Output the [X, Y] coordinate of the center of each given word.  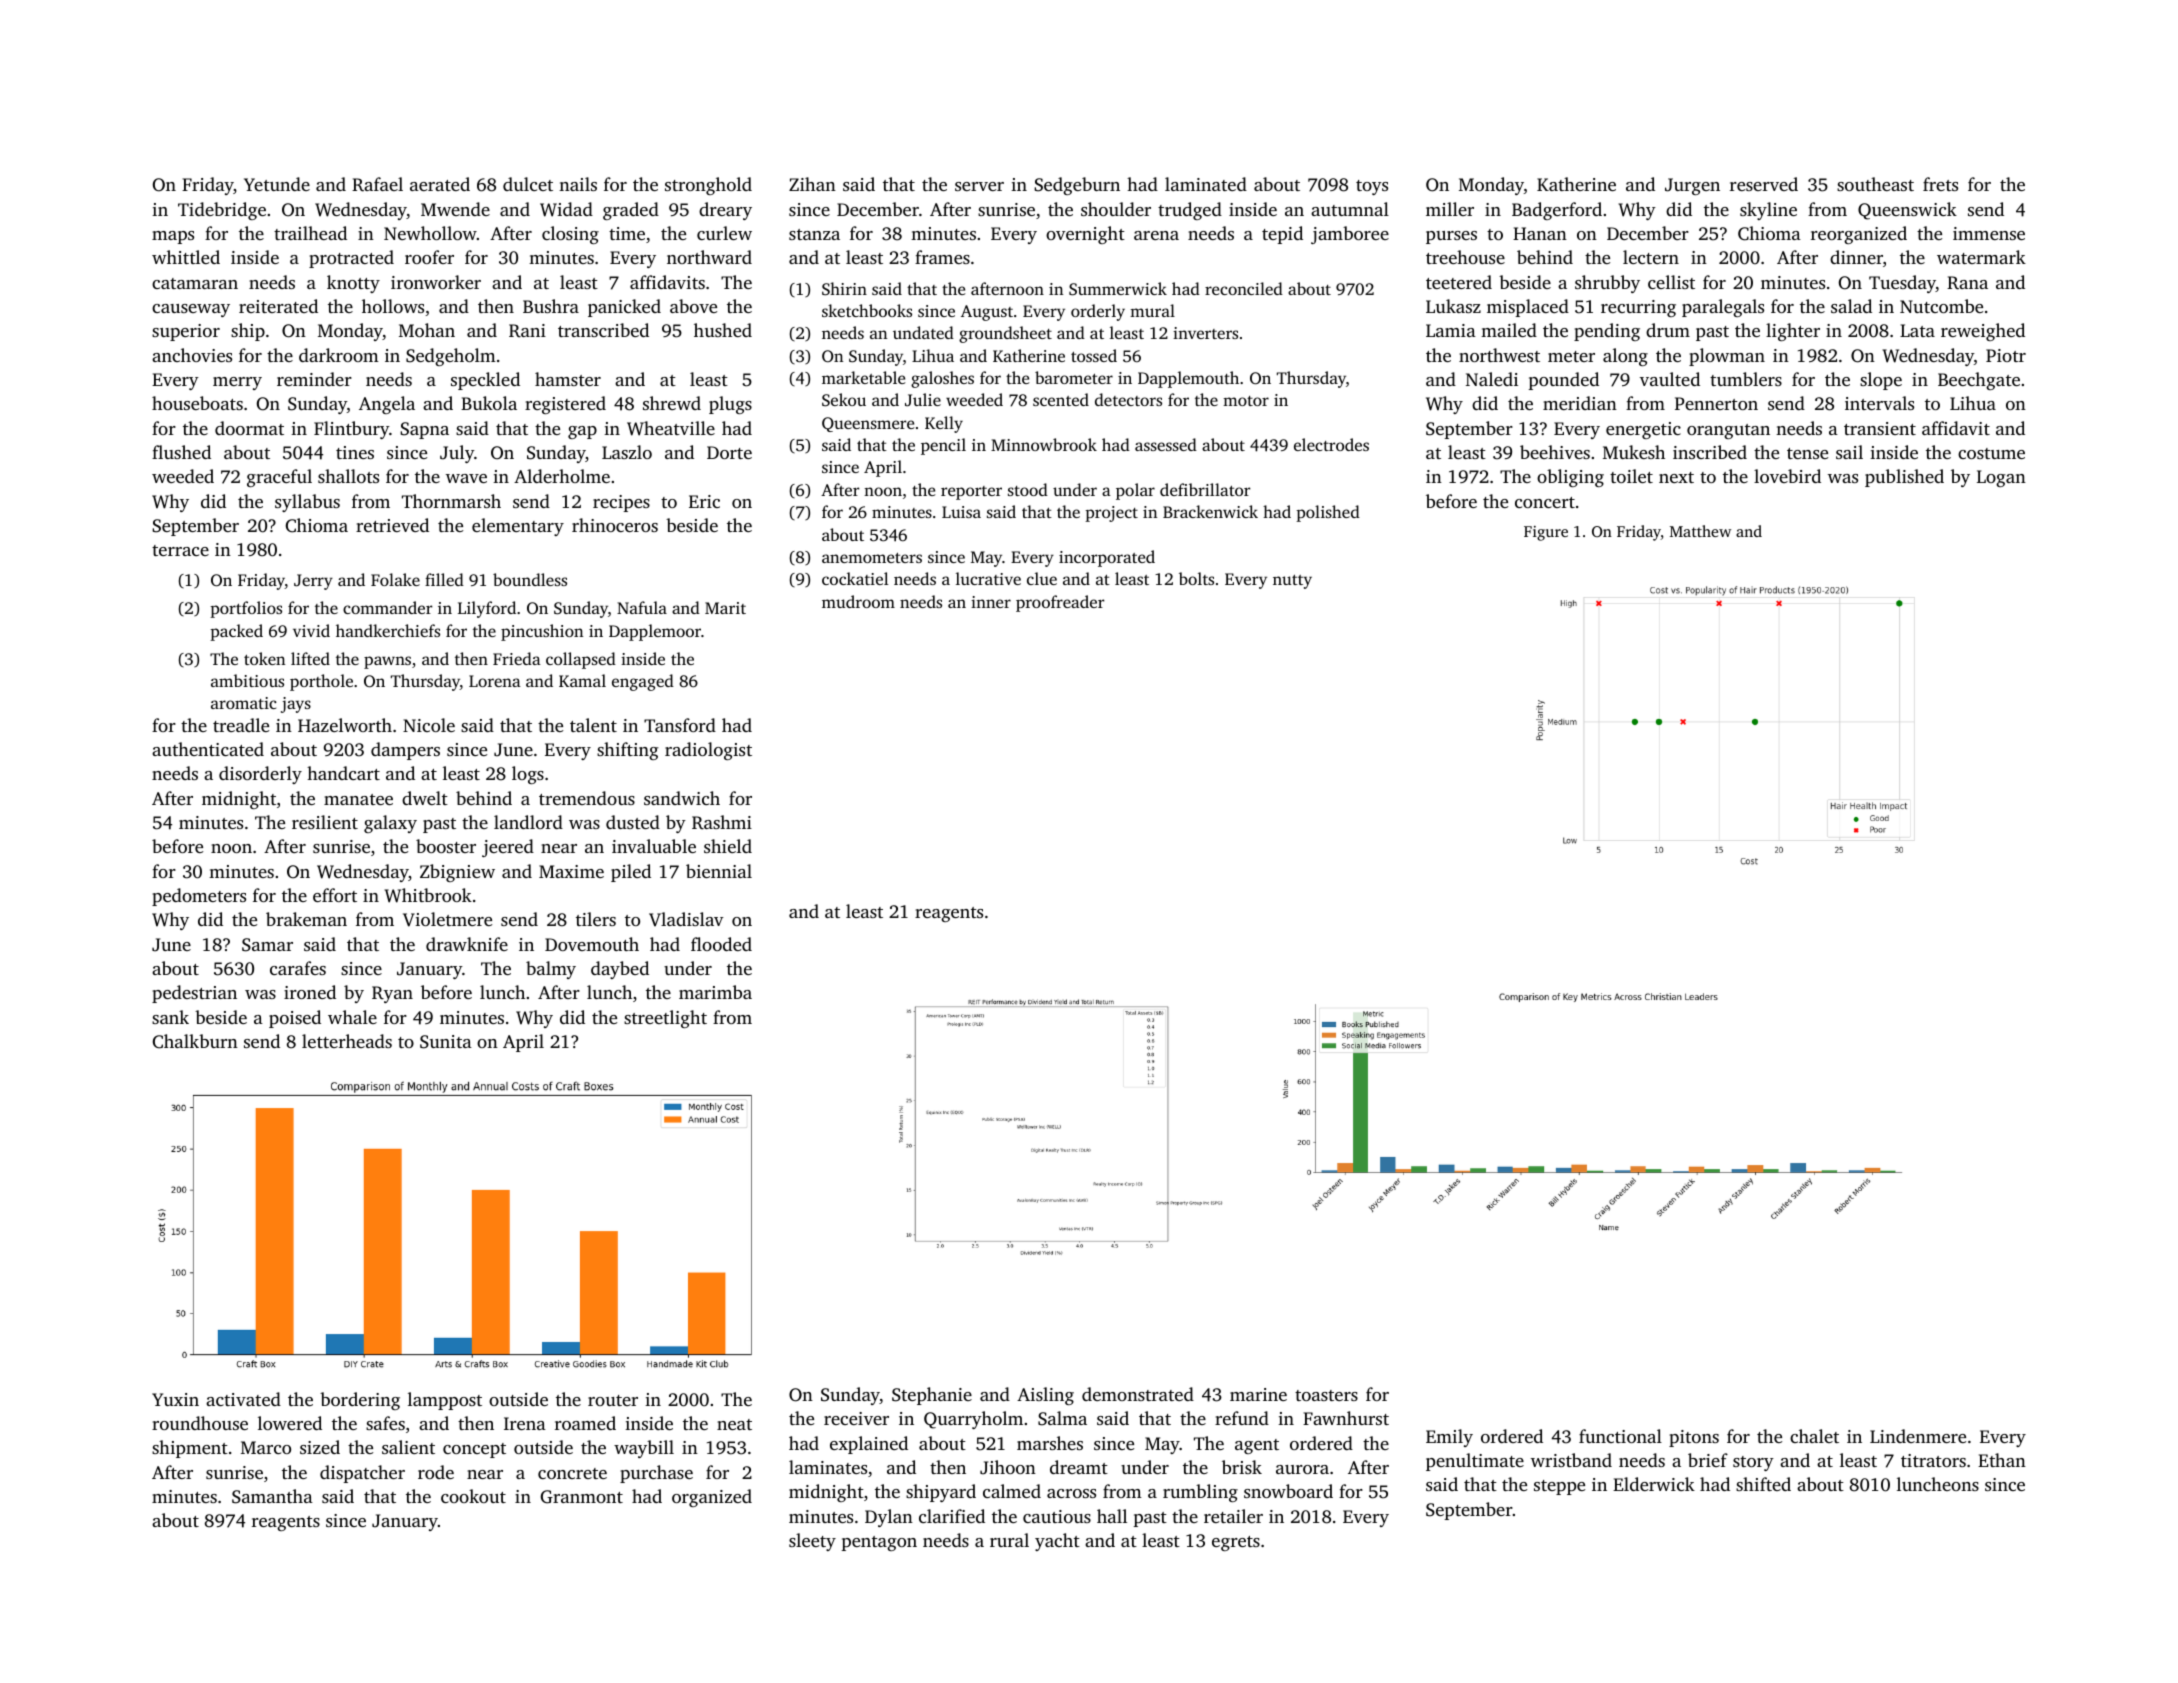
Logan [2001, 478]
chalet [1814, 1436]
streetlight [665, 1019]
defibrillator [1205, 489]
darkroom [339, 355]
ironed [310, 992]
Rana [1967, 283]
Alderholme [562, 476]
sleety [812, 1542]
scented [1061, 399]
